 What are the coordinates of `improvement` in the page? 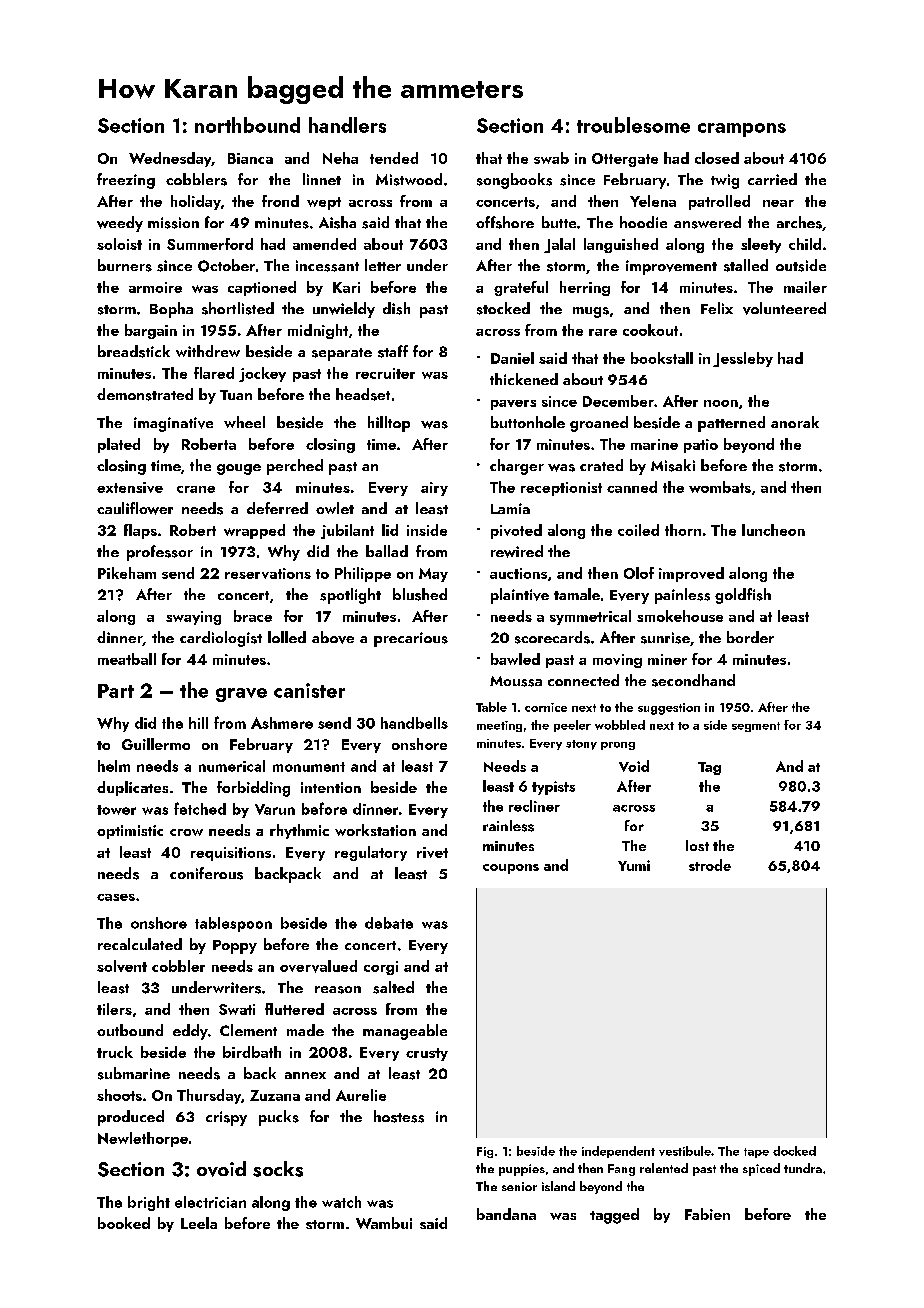 It's located at (671, 267).
